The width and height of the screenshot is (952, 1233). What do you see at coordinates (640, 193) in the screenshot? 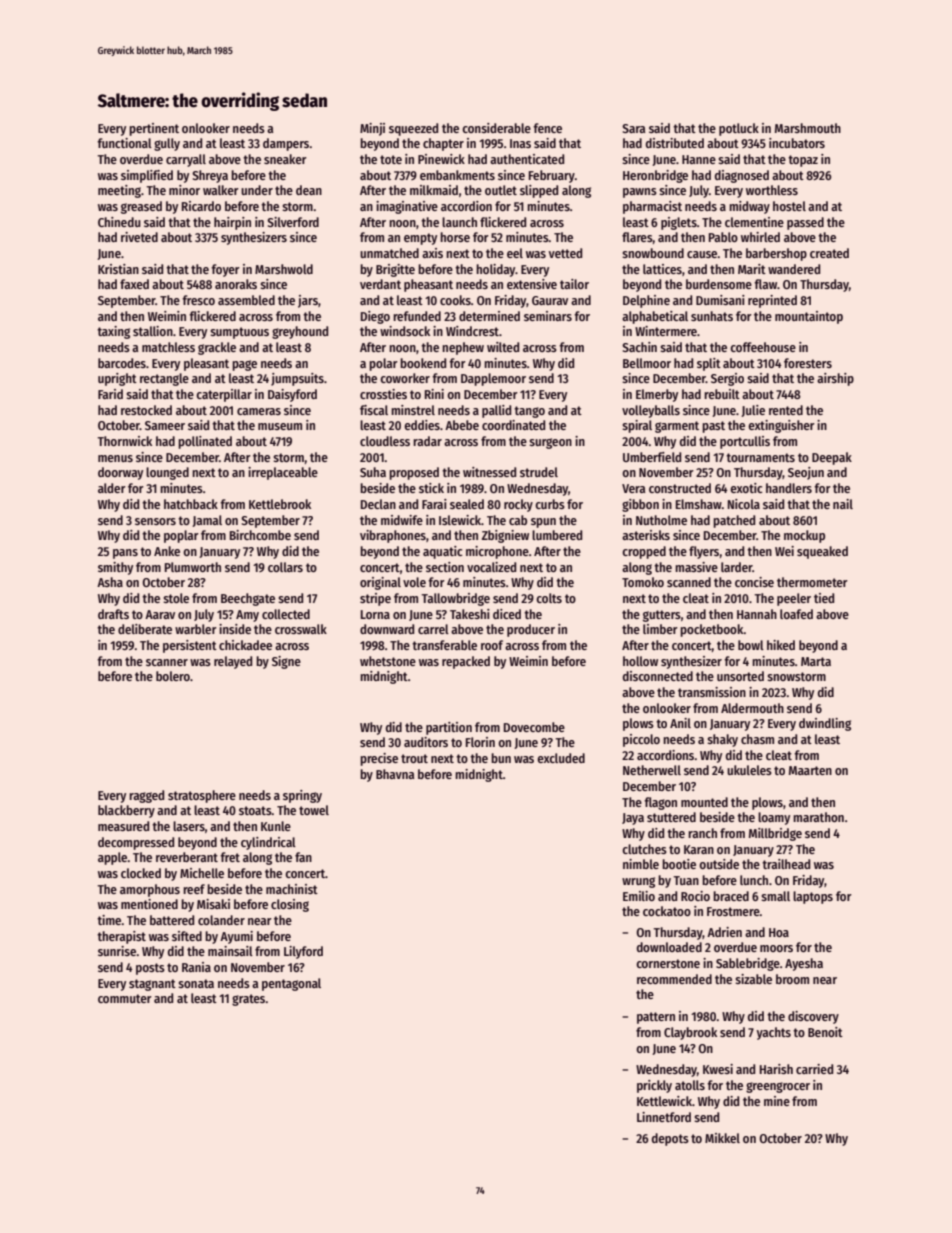
I see `pawns` at bounding box center [640, 193].
